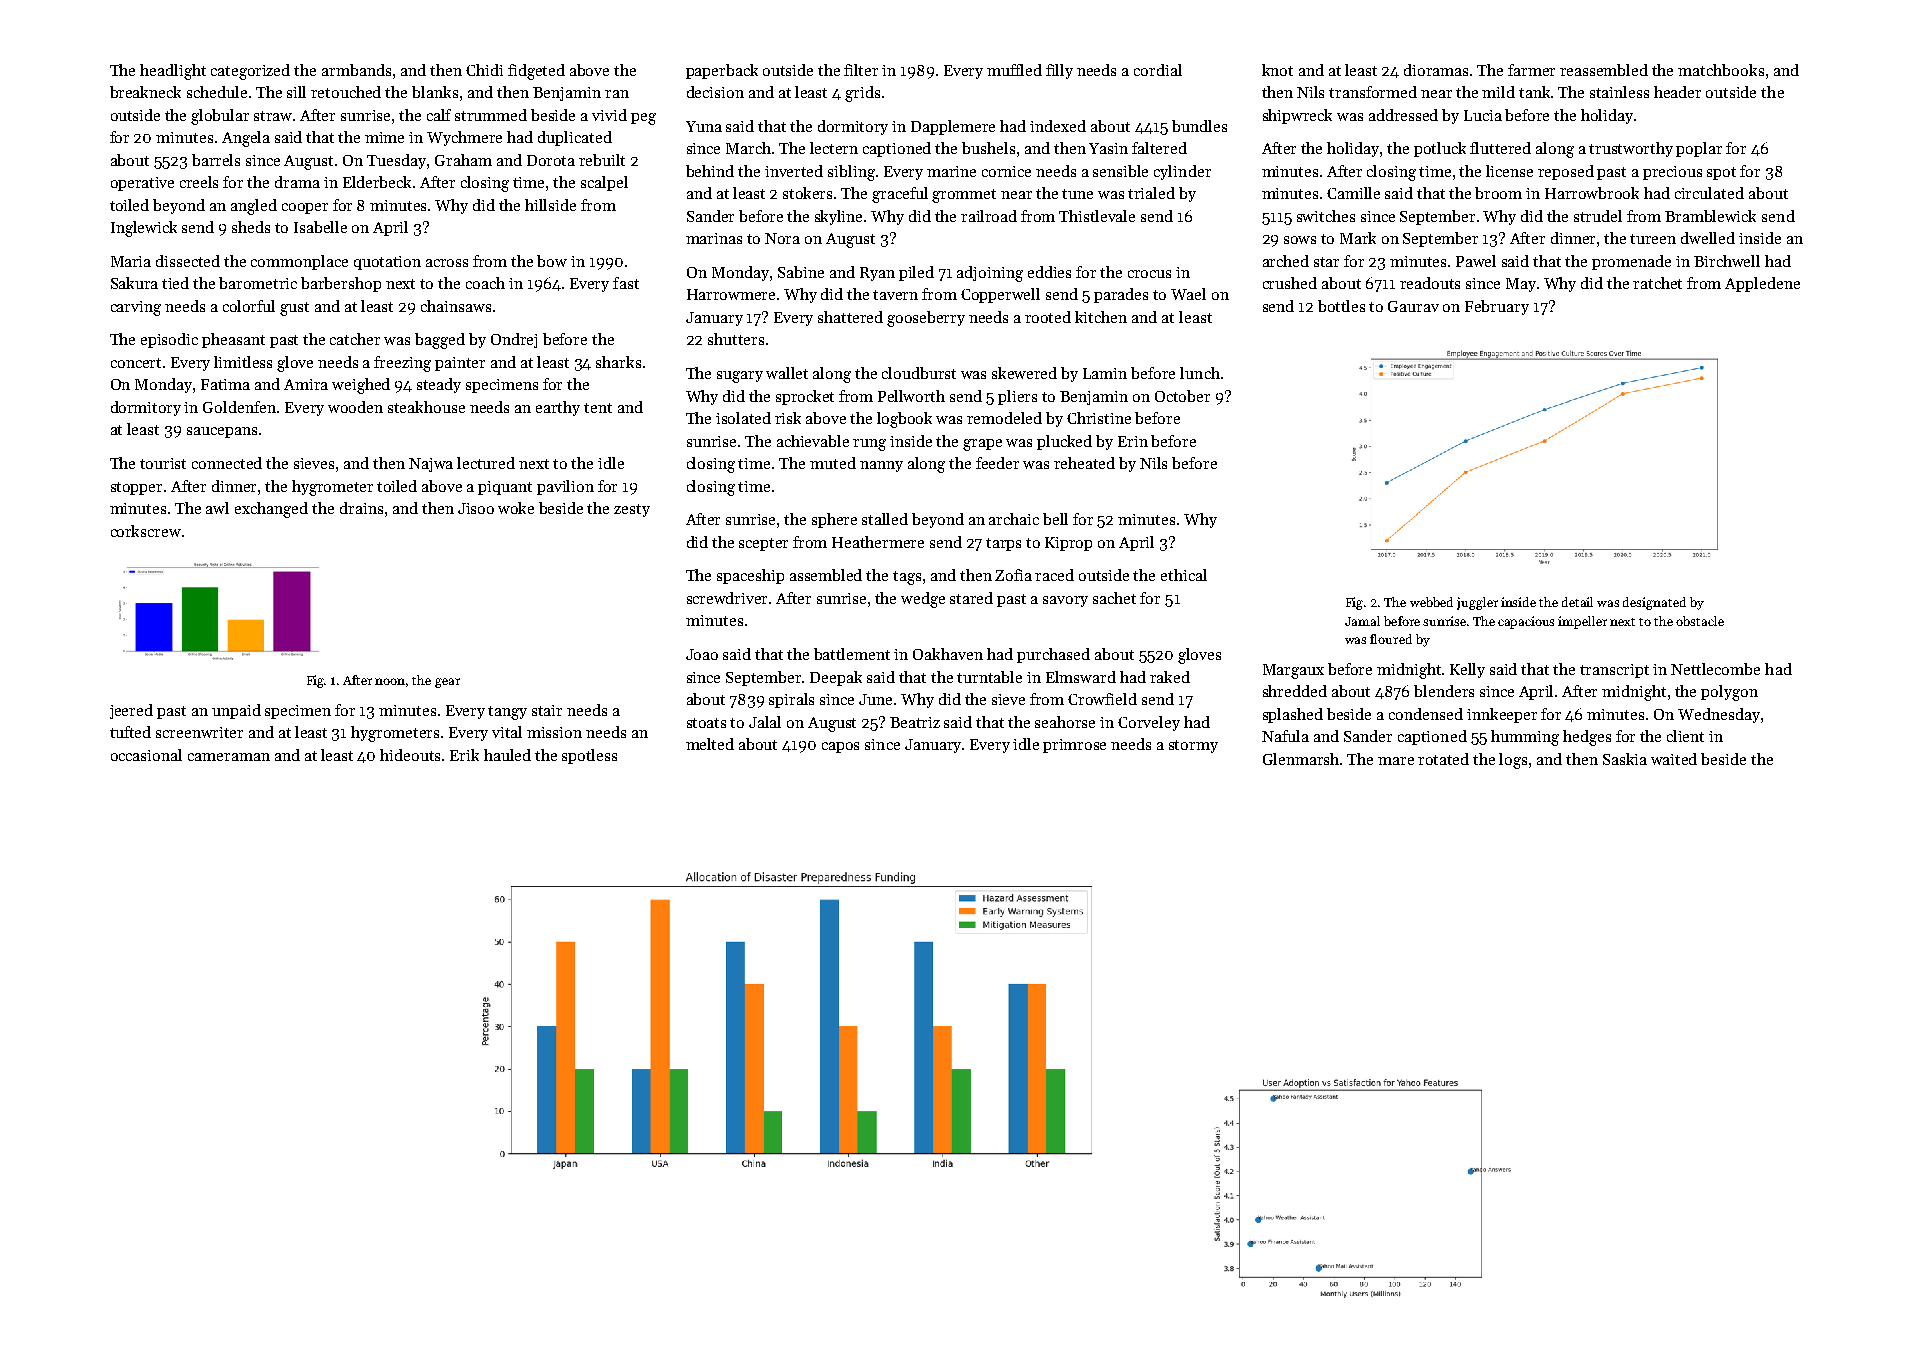 The image size is (1918, 1356). I want to click on Christine, so click(1099, 418).
